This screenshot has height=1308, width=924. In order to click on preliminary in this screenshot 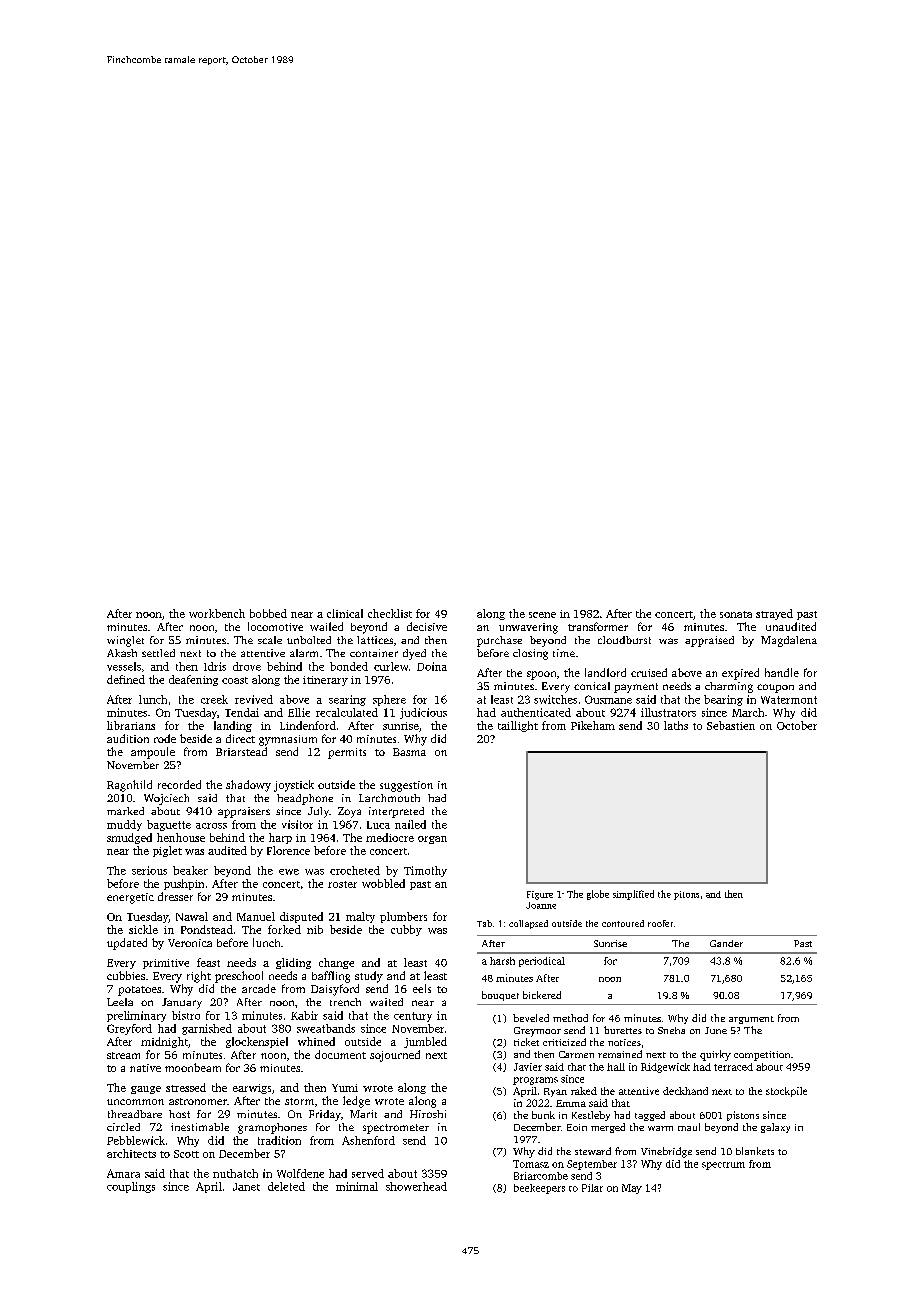, I will do `click(136, 1016)`.
